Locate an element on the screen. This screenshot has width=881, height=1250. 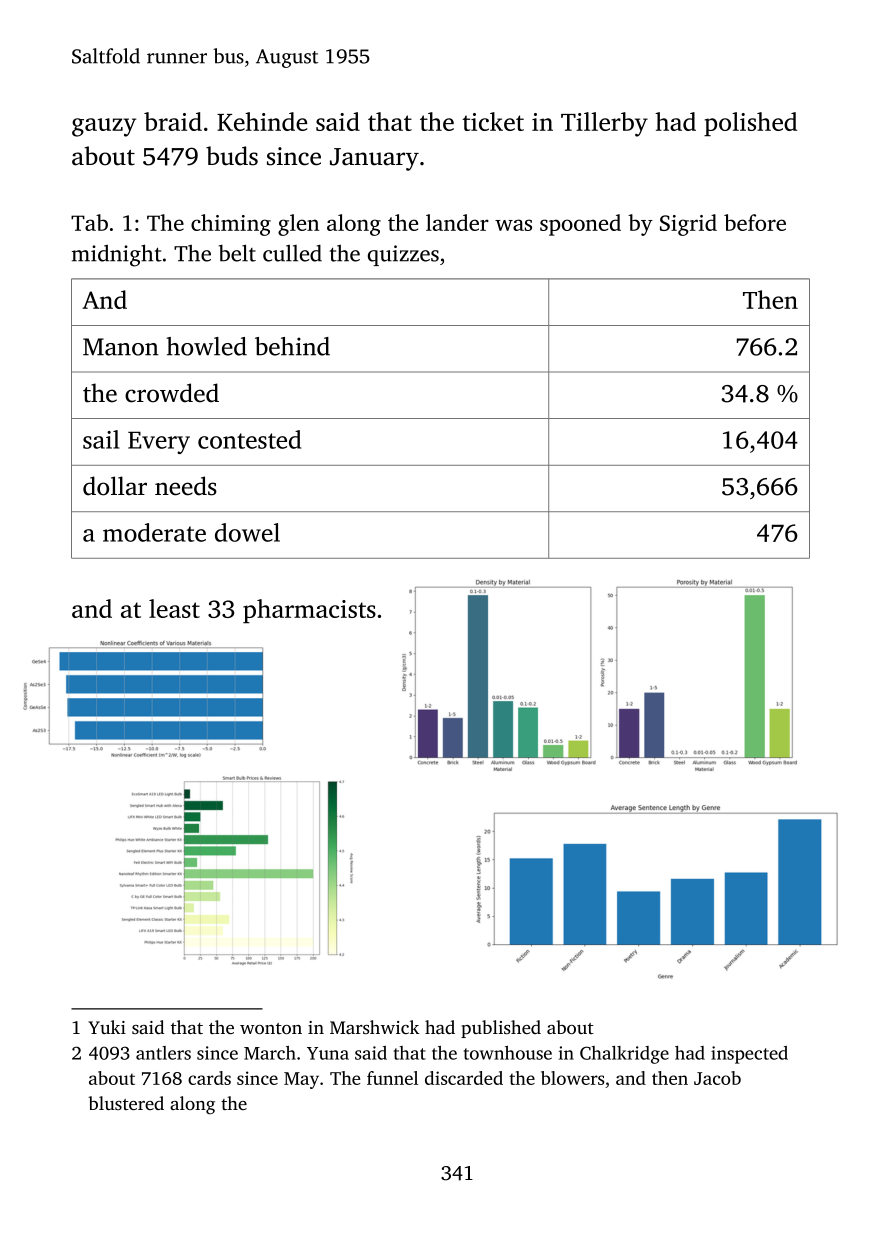
blowers is located at coordinates (572, 1078).
